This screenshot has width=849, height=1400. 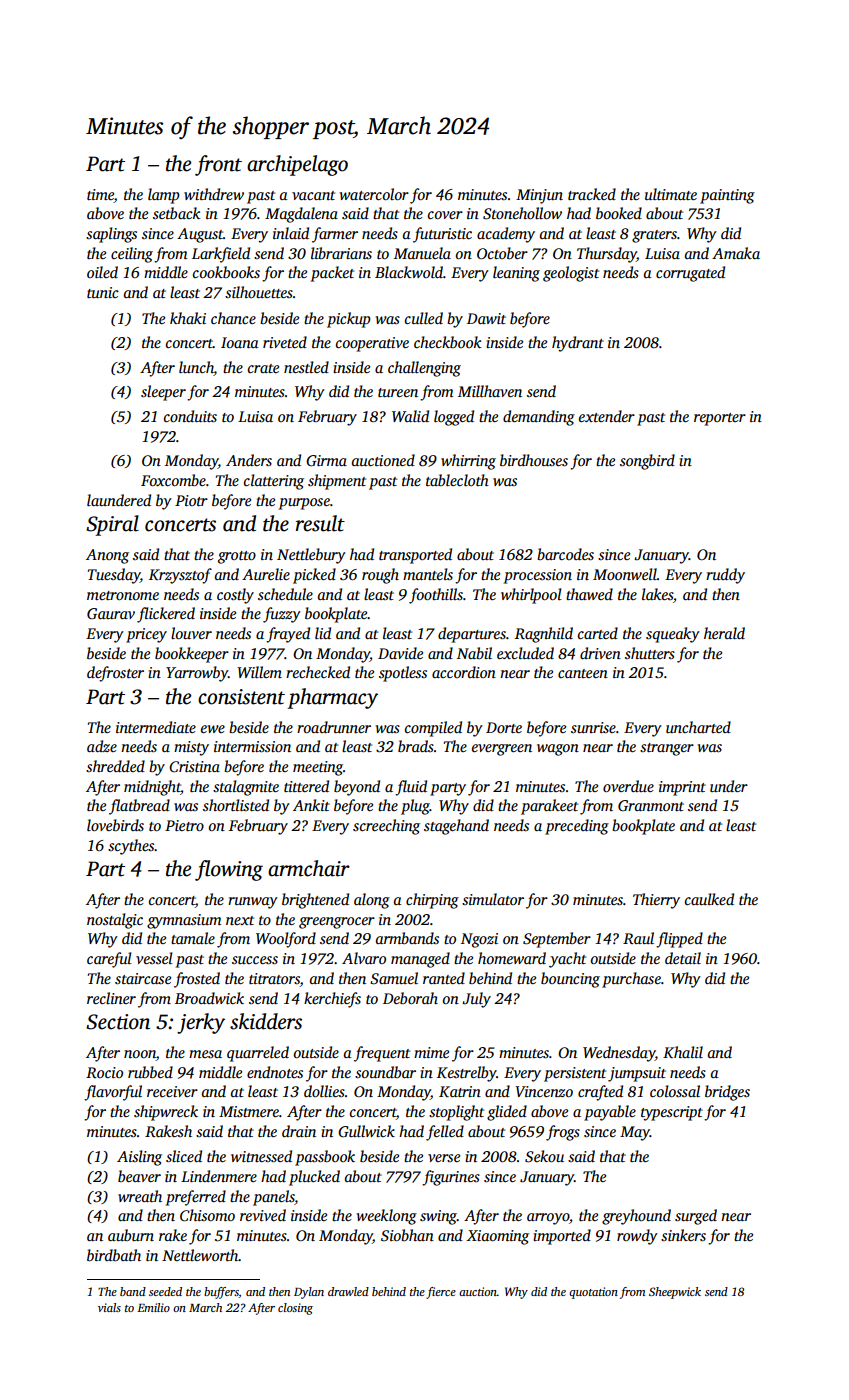 I want to click on painting, so click(x=727, y=196).
